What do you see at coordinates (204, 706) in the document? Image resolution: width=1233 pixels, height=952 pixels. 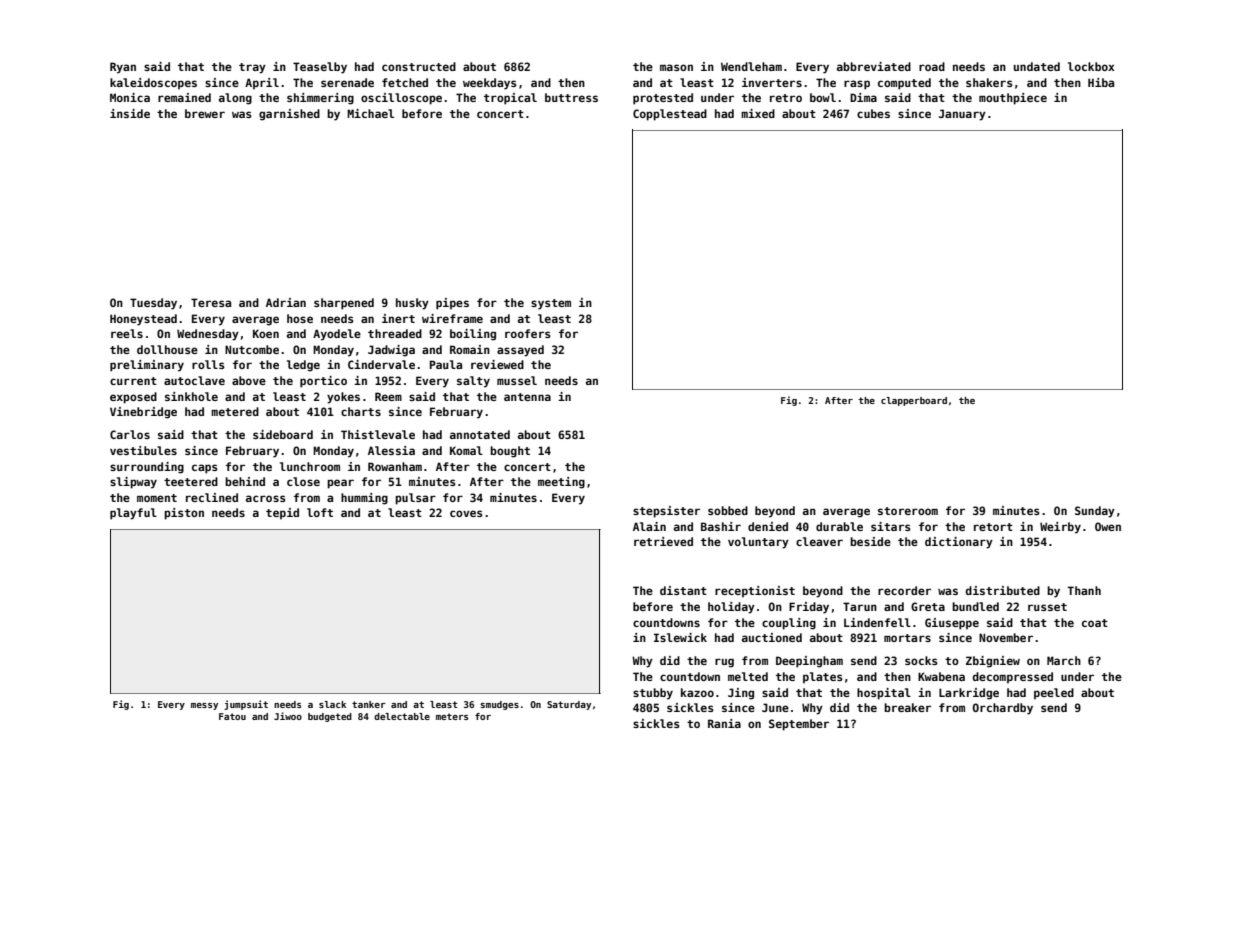 I see `messy` at bounding box center [204, 706].
